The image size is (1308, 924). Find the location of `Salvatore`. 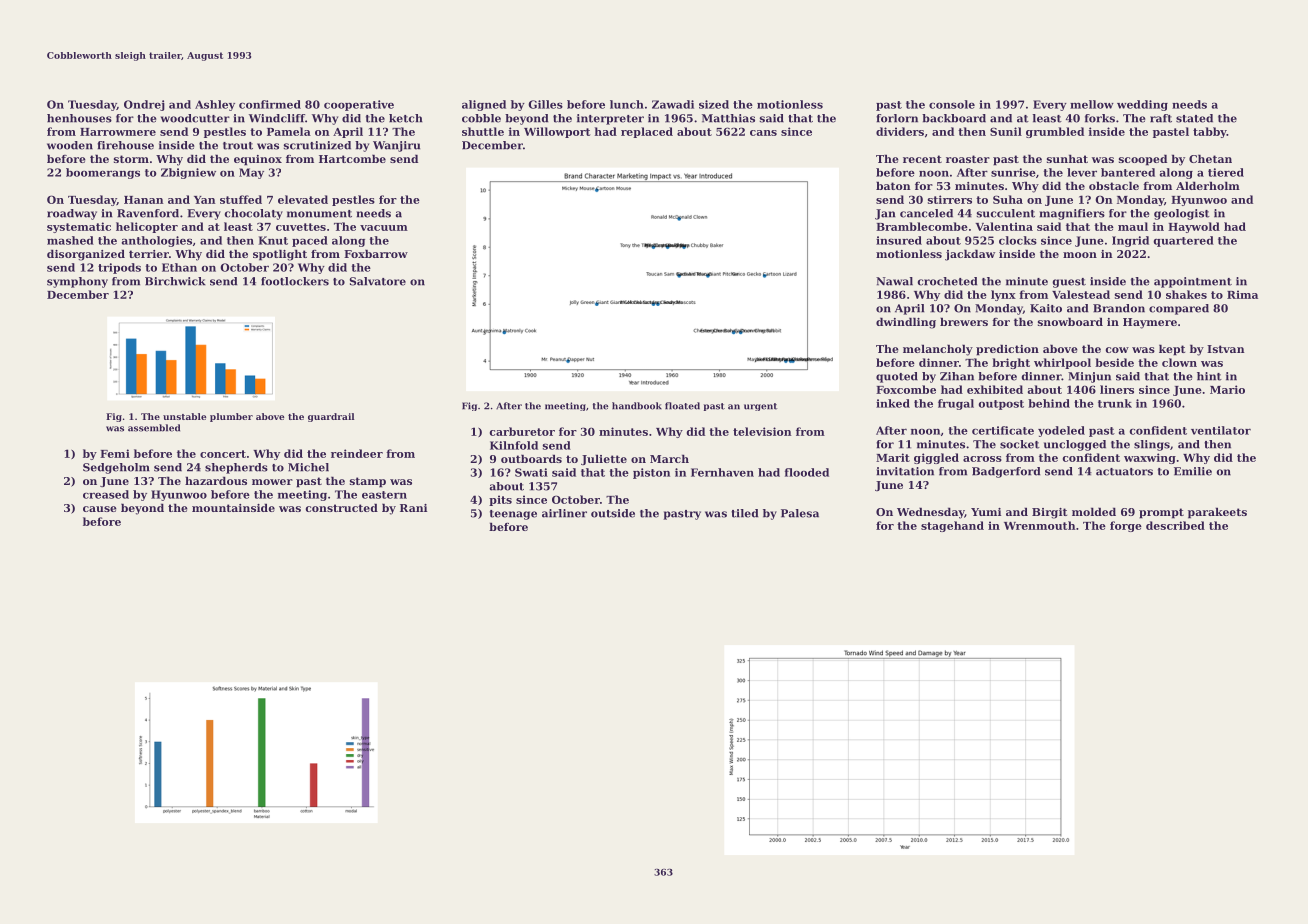

Salvatore is located at coordinates (378, 281).
